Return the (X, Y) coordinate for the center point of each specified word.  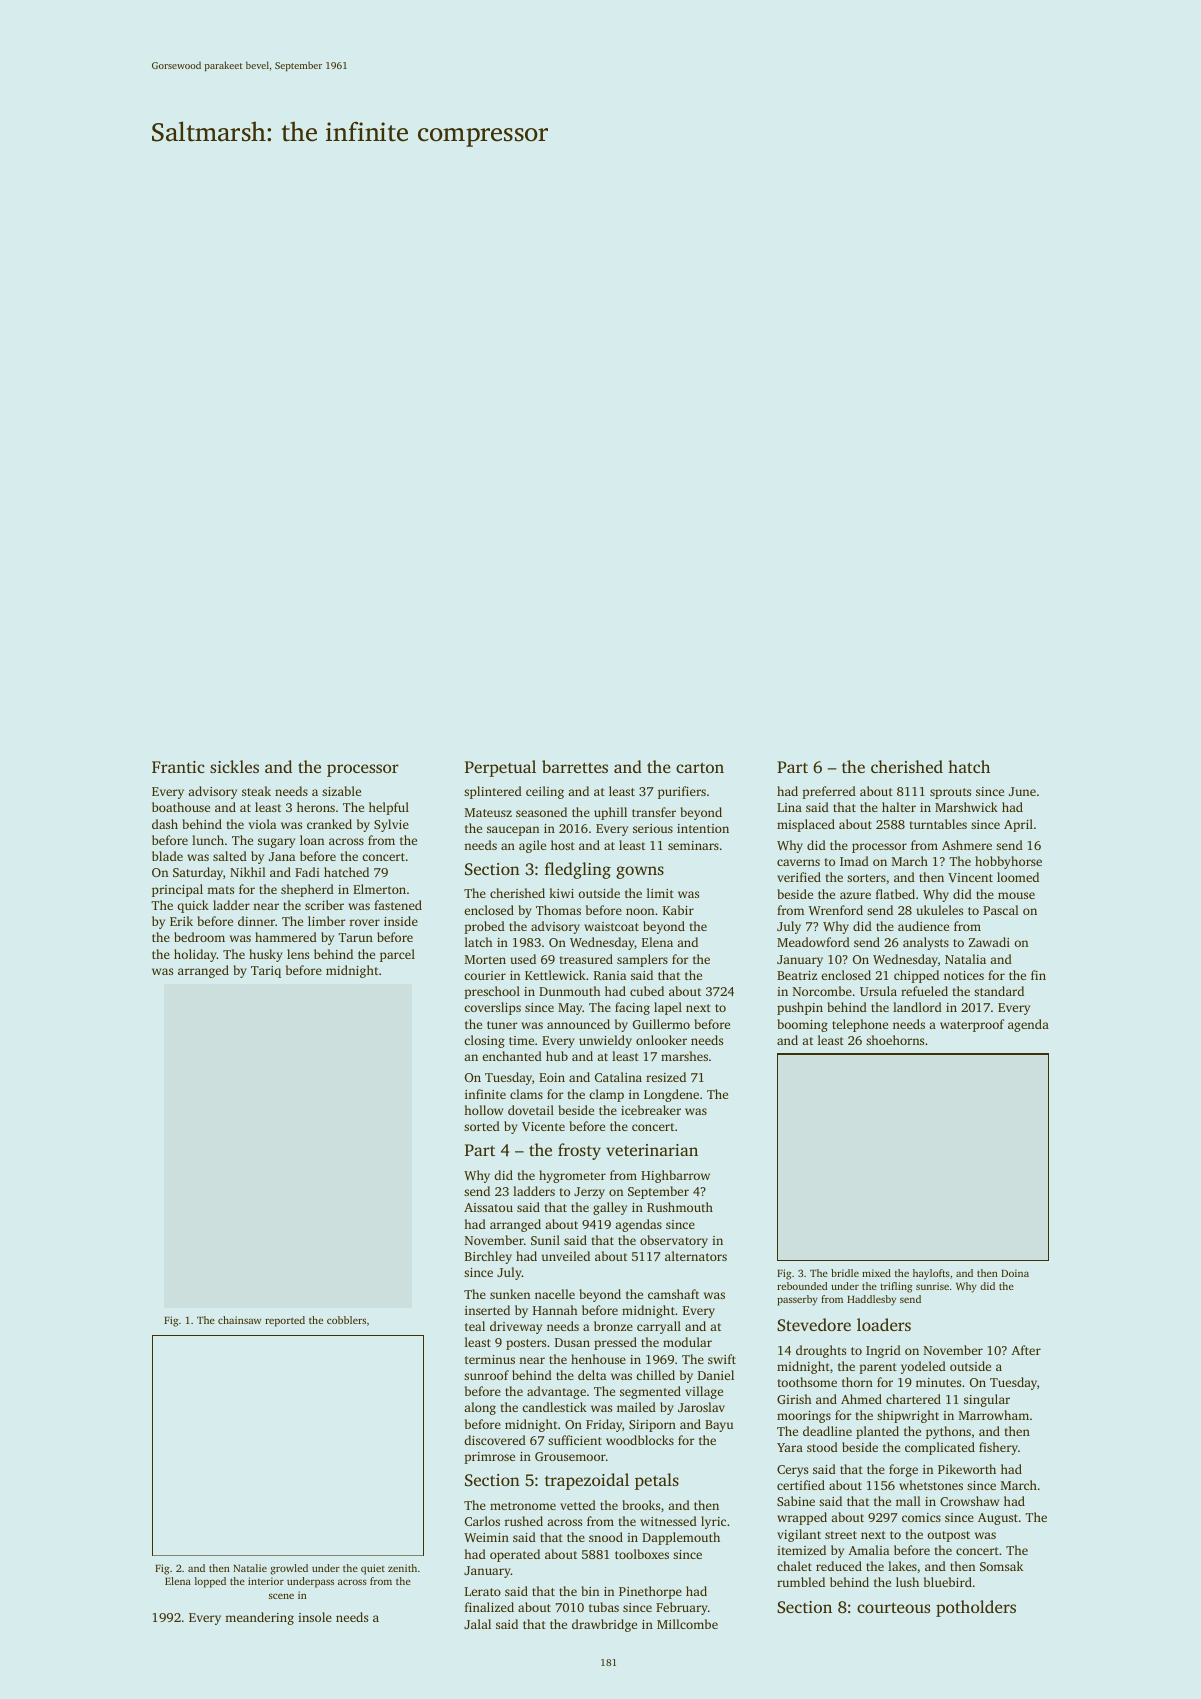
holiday (195, 955)
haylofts (931, 1274)
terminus (490, 1359)
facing (632, 1008)
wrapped (802, 1518)
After (1026, 1350)
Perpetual (500, 768)
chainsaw (239, 1320)
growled (289, 1569)
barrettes (575, 766)
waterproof (972, 1025)
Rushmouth (680, 1207)
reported (285, 1321)
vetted (578, 1505)
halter (899, 807)
